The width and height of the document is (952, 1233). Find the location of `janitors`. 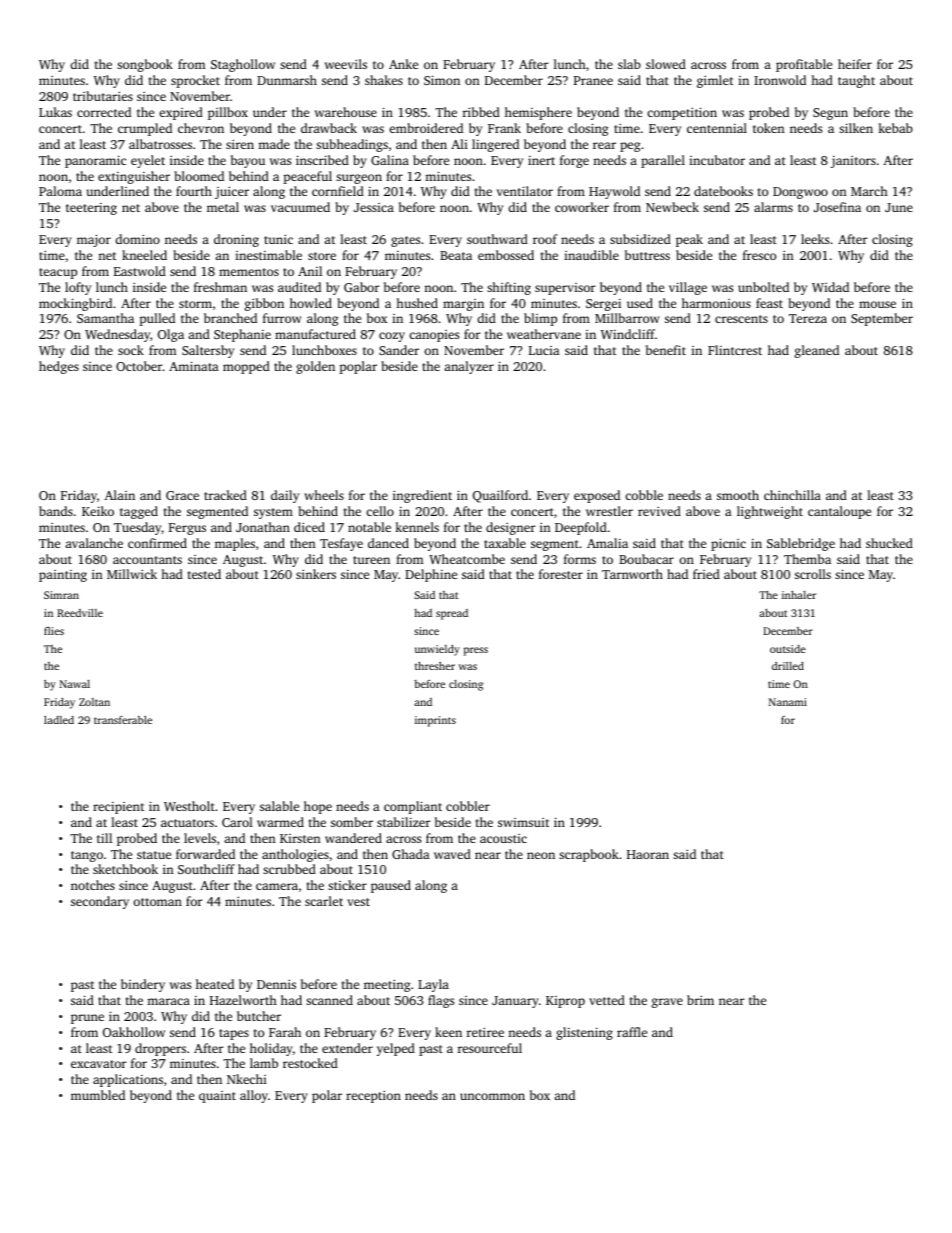

janitors is located at coordinates (853, 162).
